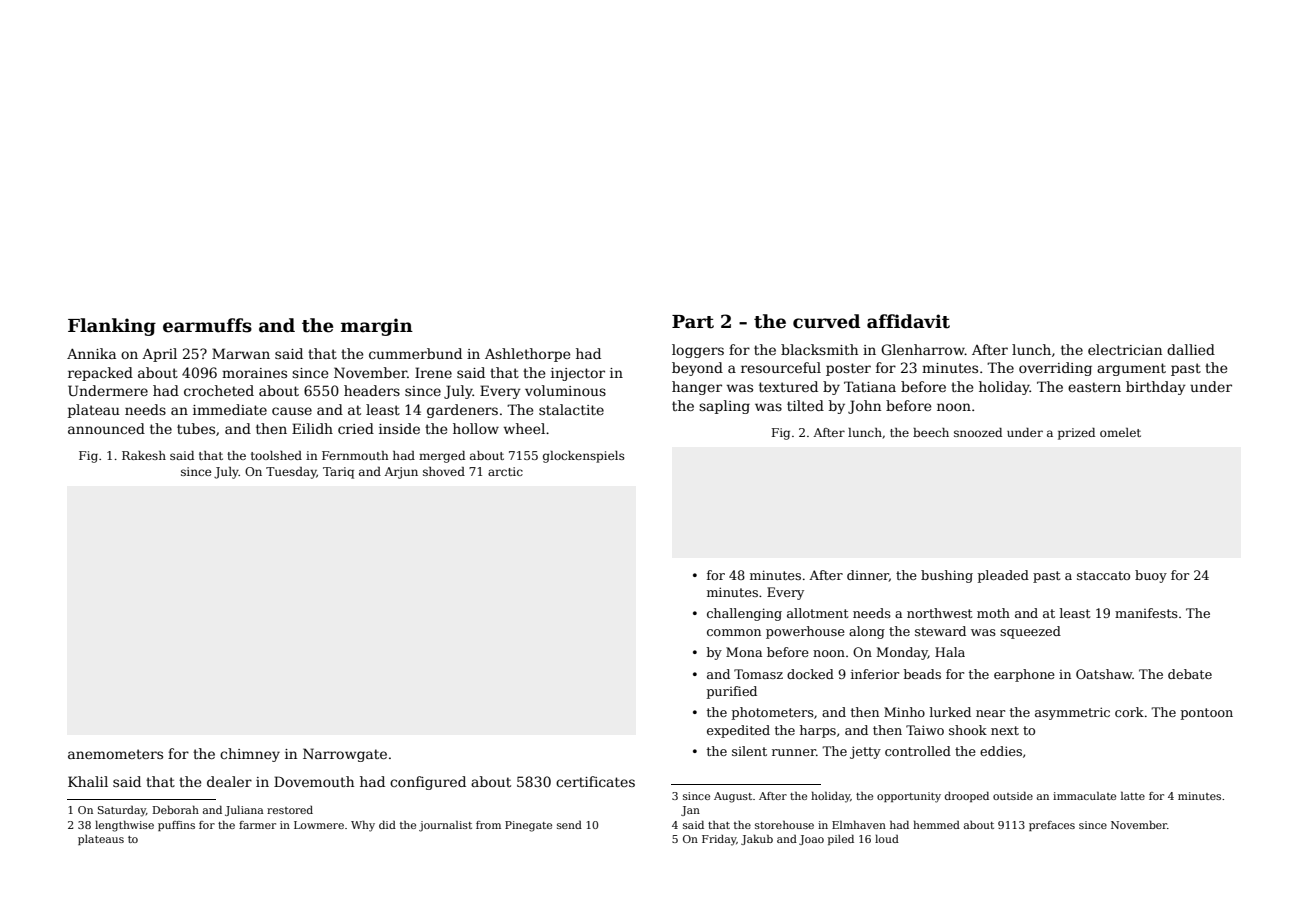  I want to click on Part, so click(693, 322).
